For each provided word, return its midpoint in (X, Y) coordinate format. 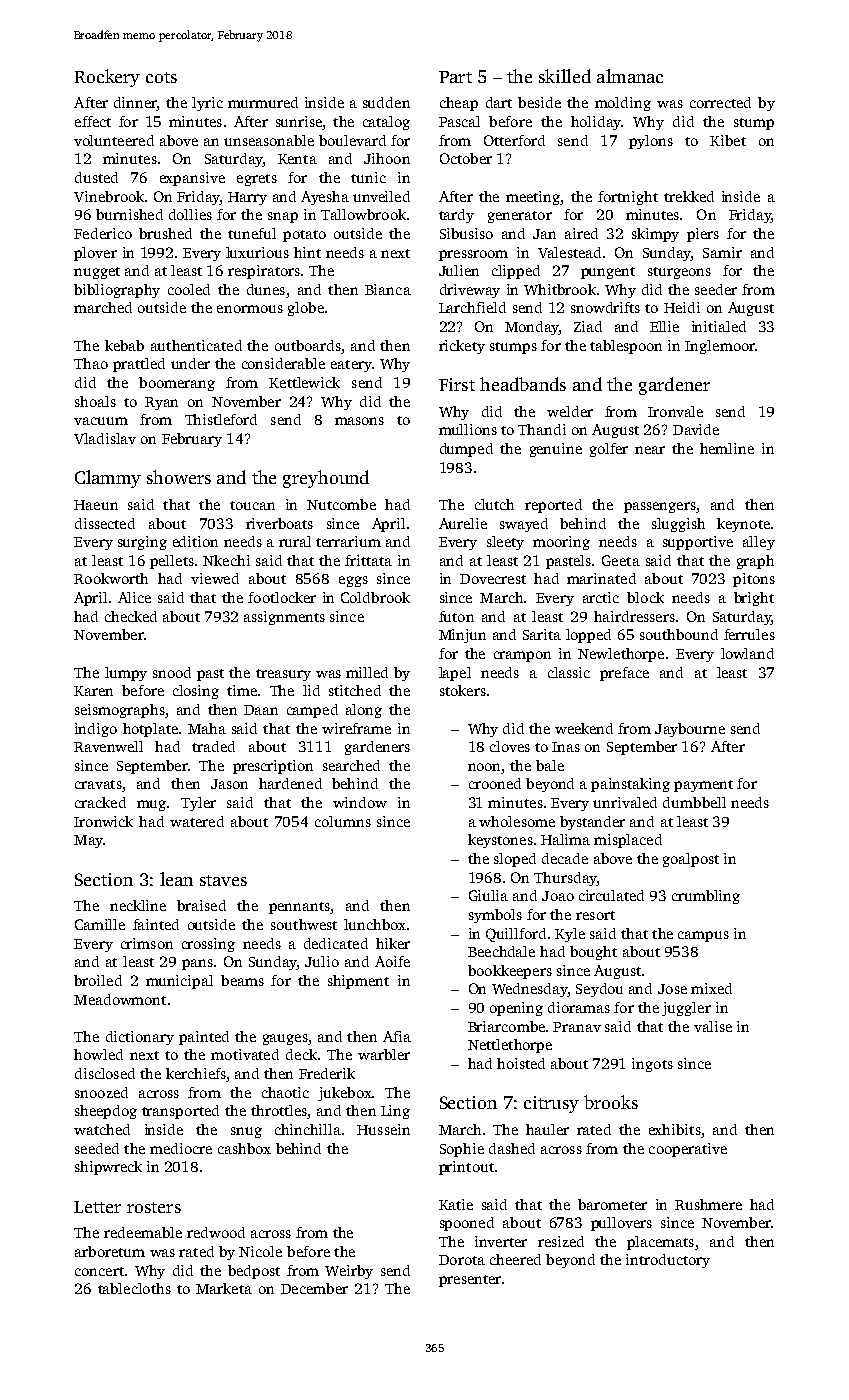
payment (703, 786)
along (364, 711)
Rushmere (708, 1204)
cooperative (688, 1150)
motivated (245, 1054)
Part (455, 77)
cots (161, 77)
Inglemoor (720, 347)
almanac (630, 76)
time (242, 690)
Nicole (260, 1251)
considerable (283, 363)
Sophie (462, 1150)
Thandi (542, 429)
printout (466, 1168)
